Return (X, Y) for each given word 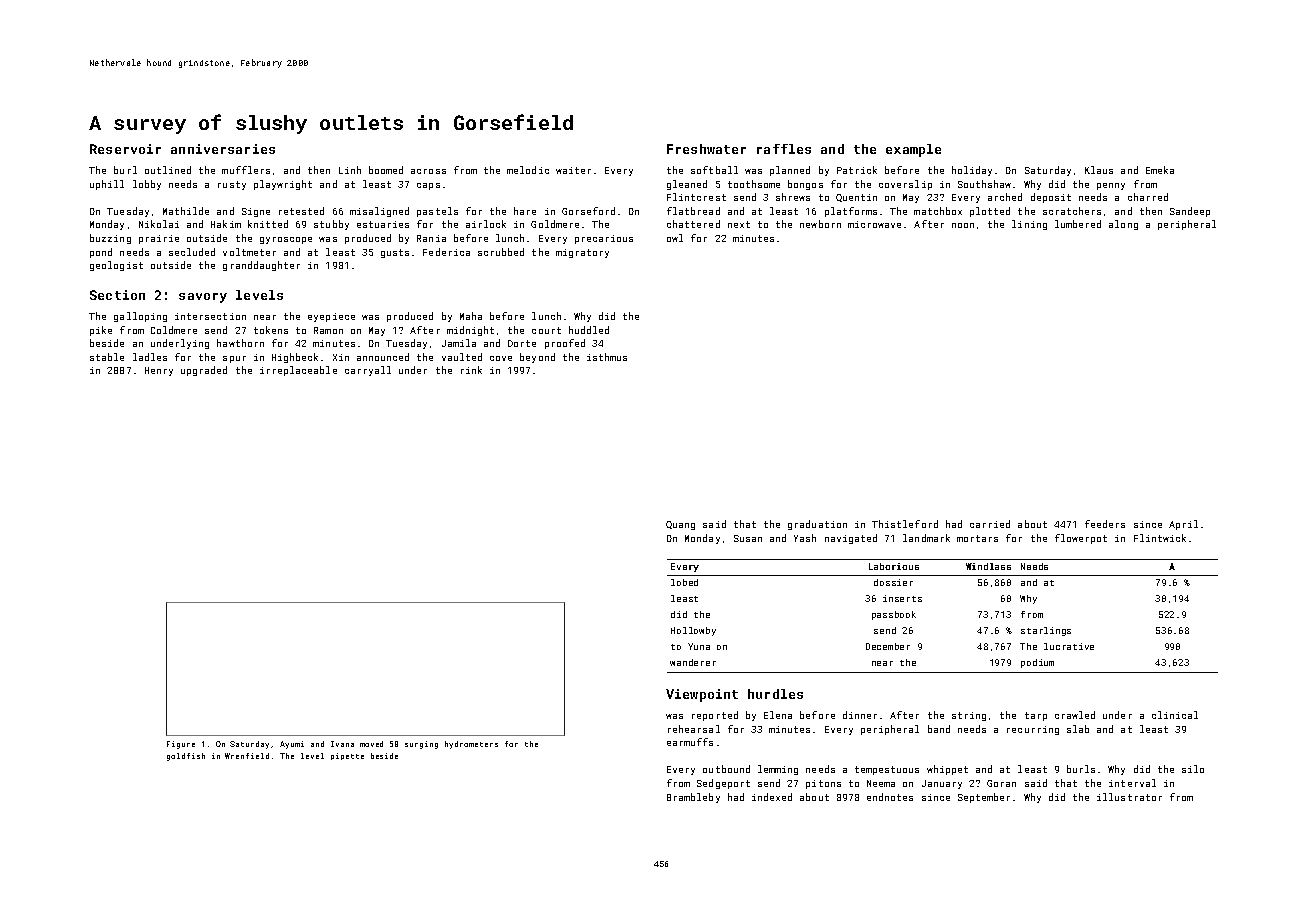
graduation (817, 525)
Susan (748, 538)
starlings (1046, 631)
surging (421, 745)
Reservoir (125, 149)
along (1123, 225)
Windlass (988, 566)
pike (101, 331)
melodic (528, 170)
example (913, 150)
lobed (684, 582)
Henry (159, 371)
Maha (471, 316)
